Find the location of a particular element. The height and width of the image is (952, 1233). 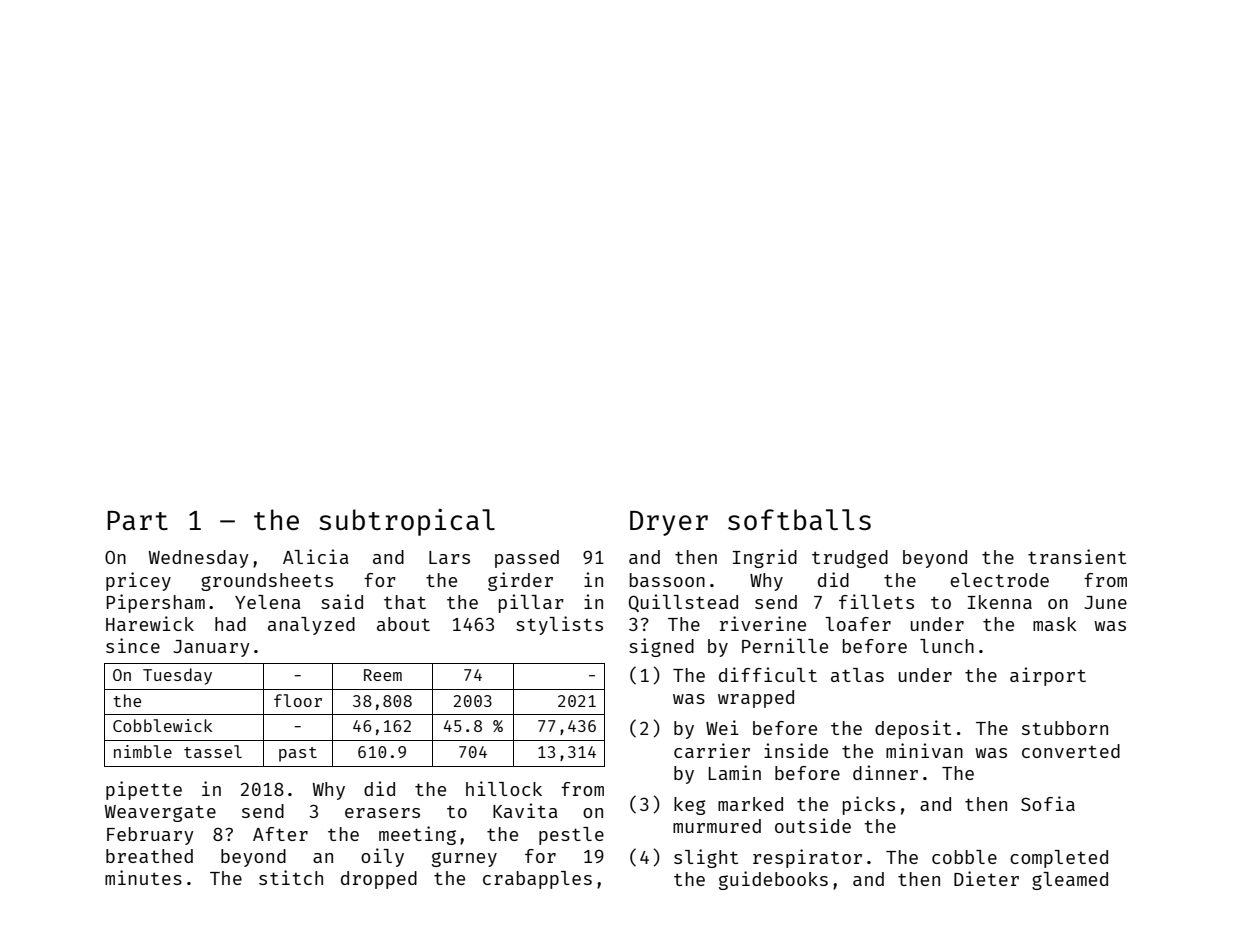

Wei is located at coordinates (722, 727).
